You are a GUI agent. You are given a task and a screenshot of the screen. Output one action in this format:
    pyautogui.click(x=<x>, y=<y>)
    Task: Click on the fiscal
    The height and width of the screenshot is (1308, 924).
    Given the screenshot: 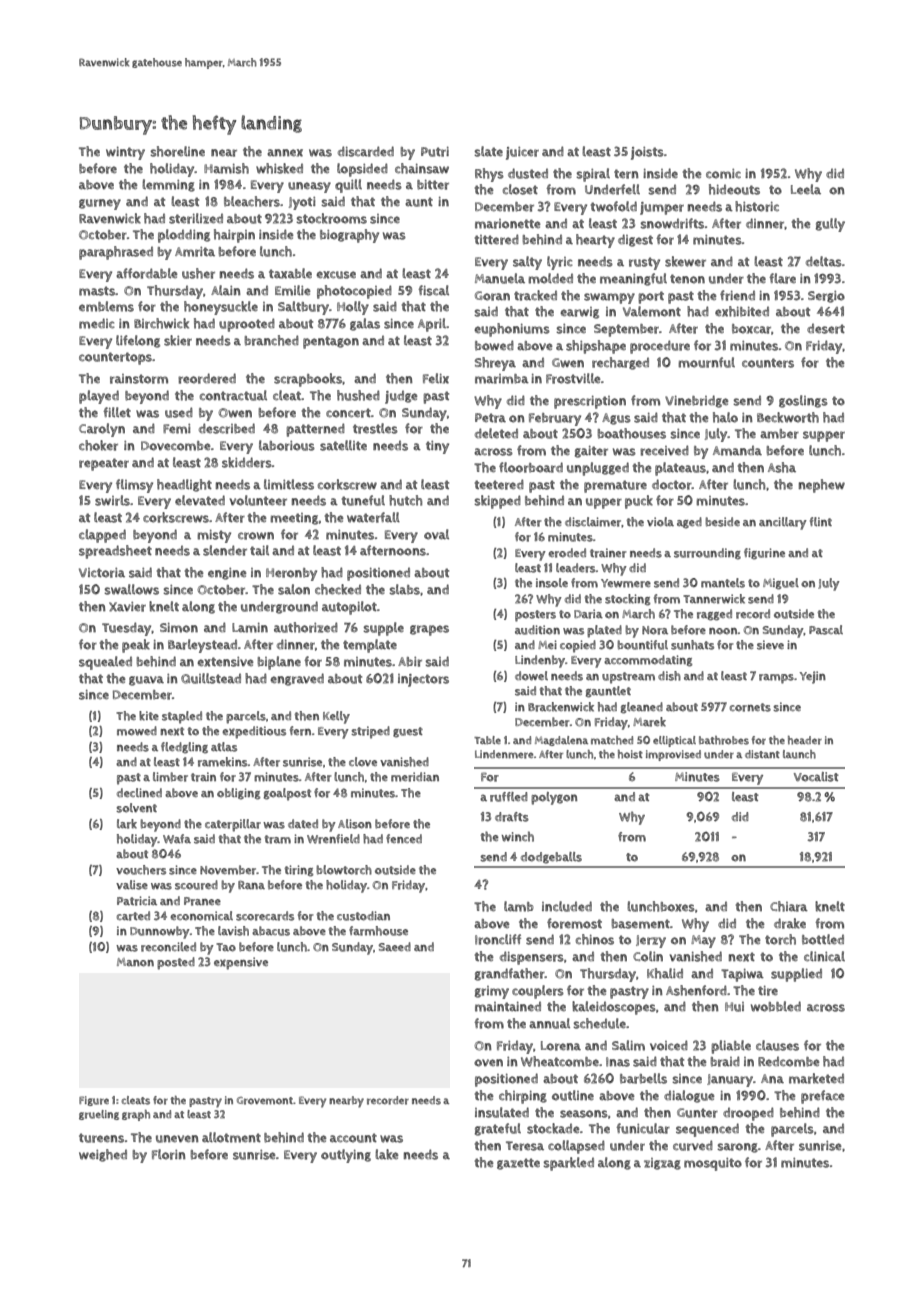 What is the action you would take?
    pyautogui.click(x=433, y=290)
